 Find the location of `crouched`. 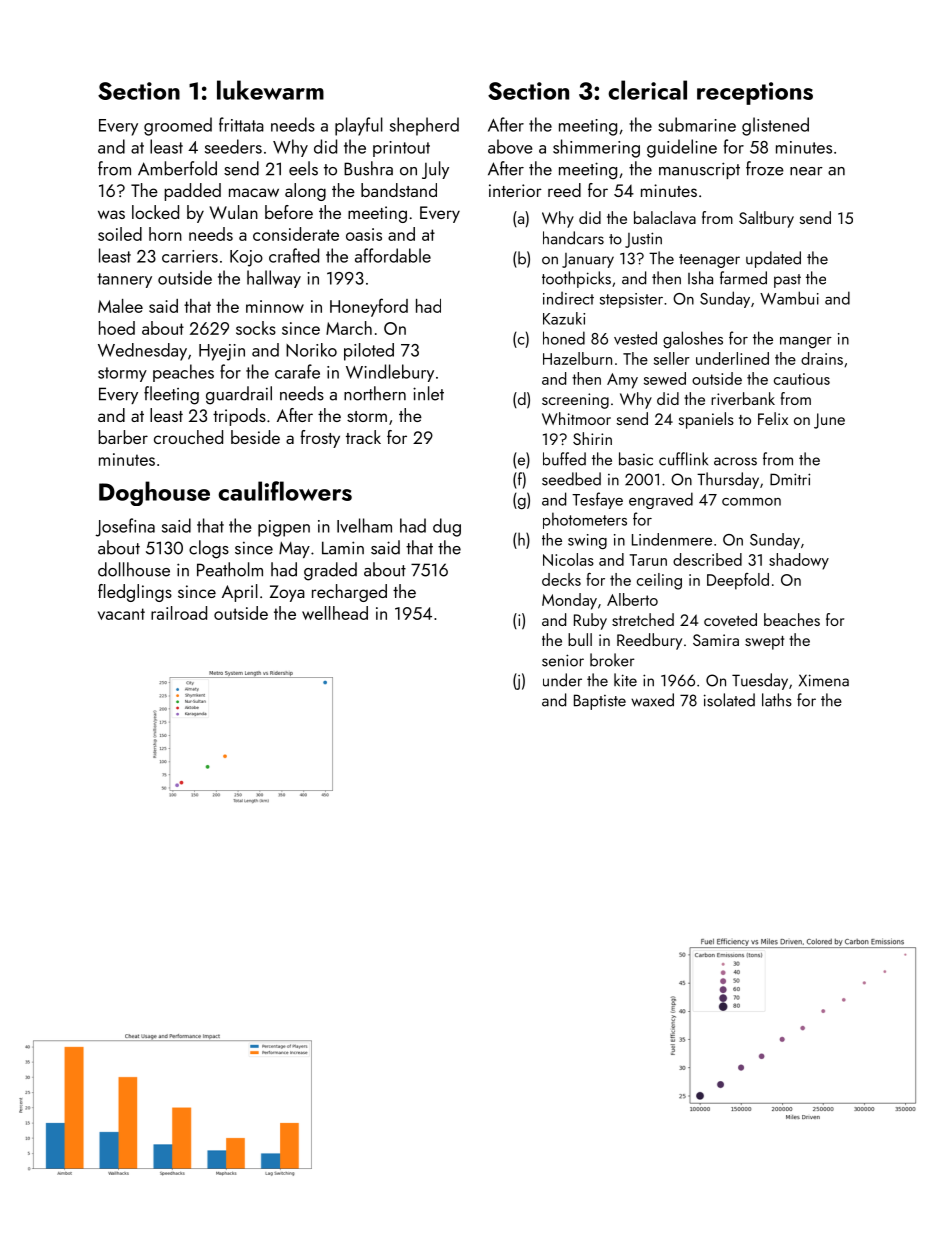

crouched is located at coordinates (188, 437).
